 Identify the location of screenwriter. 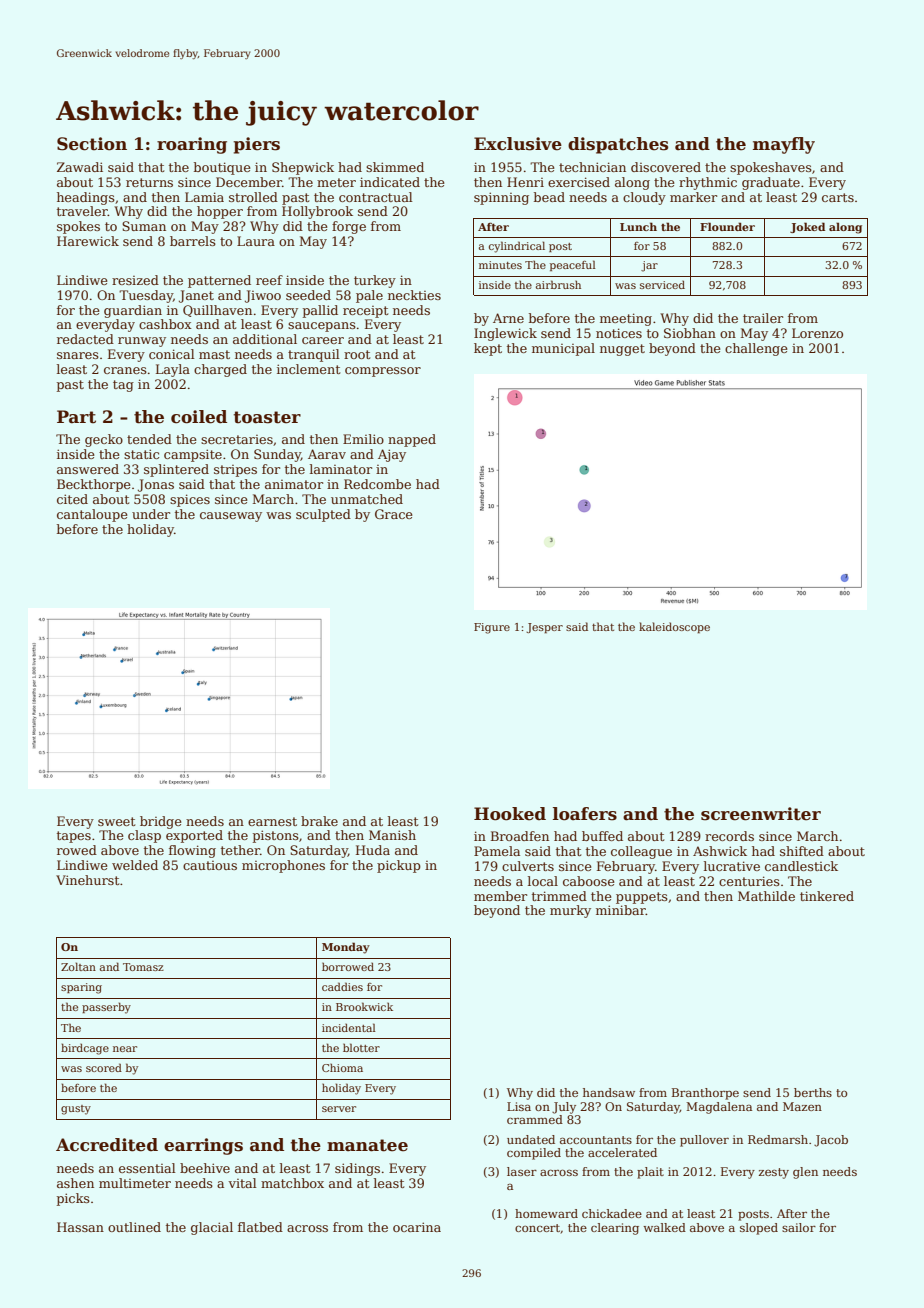
(761, 814).
